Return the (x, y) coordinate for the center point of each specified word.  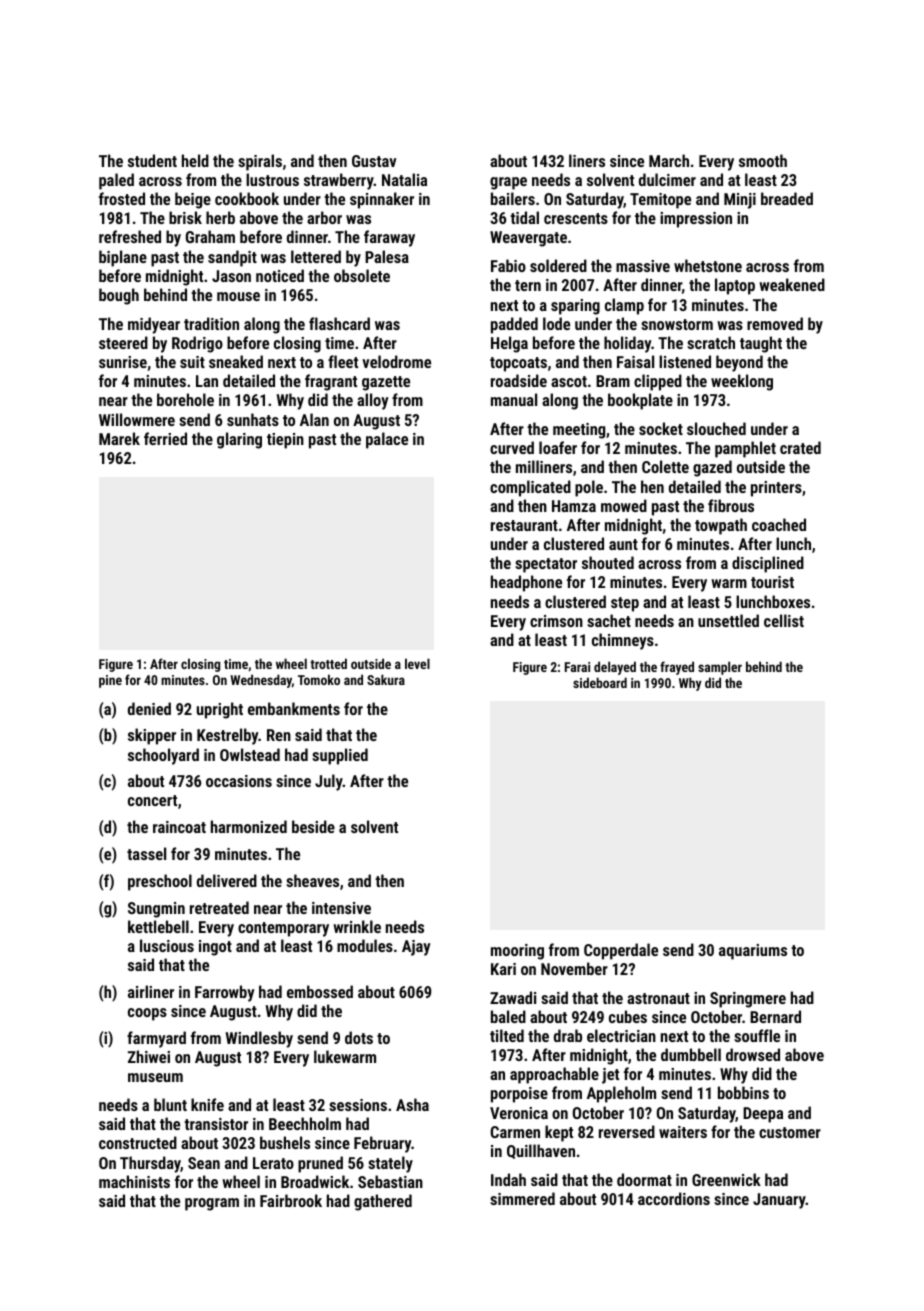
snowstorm (677, 324)
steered (123, 342)
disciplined (768, 564)
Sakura (386, 679)
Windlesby (259, 1039)
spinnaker (382, 200)
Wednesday (261, 681)
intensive (341, 908)
